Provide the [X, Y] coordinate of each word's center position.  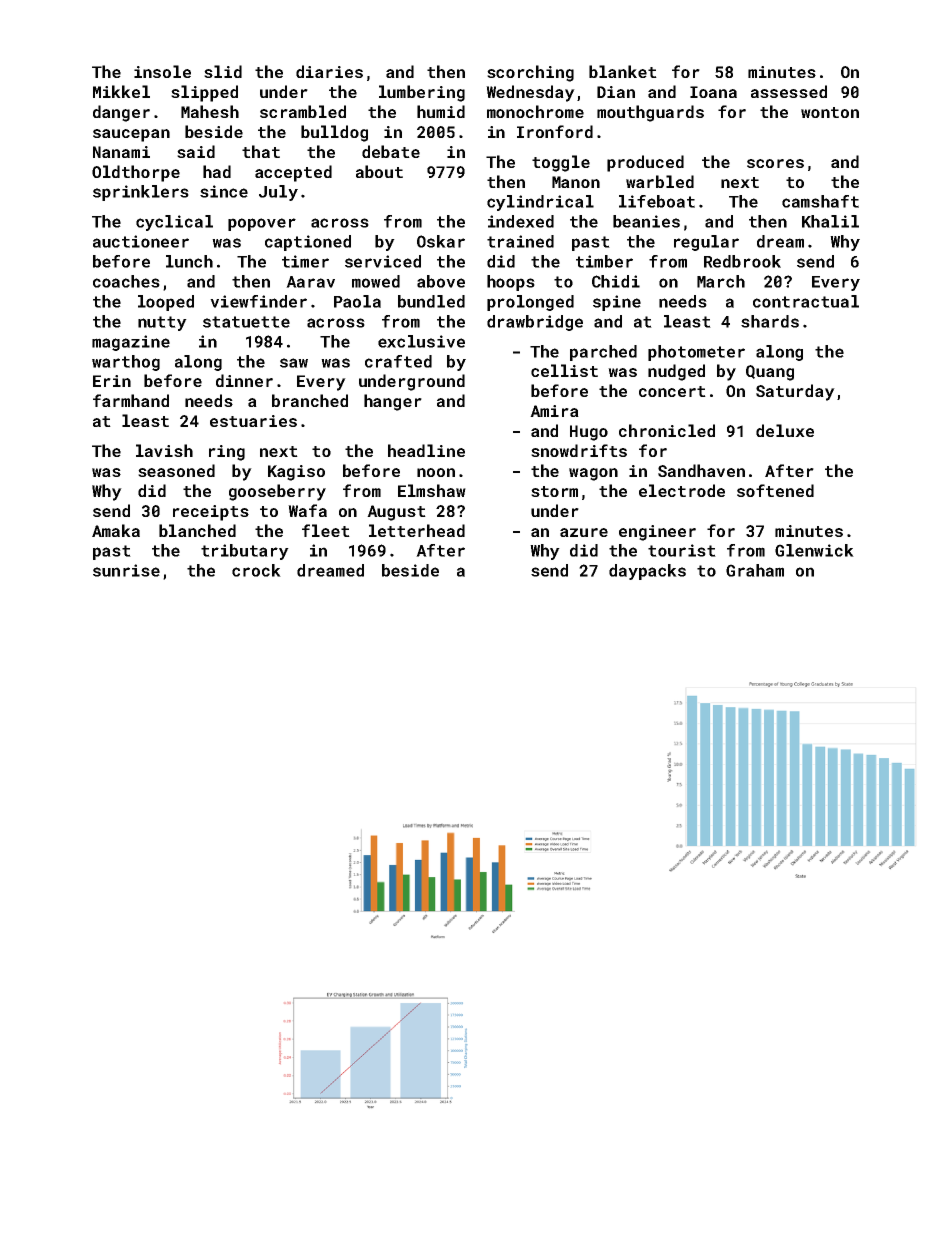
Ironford [555, 131]
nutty [162, 323]
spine [617, 303]
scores [775, 163]
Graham [755, 570]
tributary [245, 552]
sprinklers [141, 193]
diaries [329, 71]
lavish [164, 450]
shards [770, 321]
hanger [393, 402]
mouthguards [650, 113]
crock [256, 570]
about [379, 171]
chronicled [667, 430]
